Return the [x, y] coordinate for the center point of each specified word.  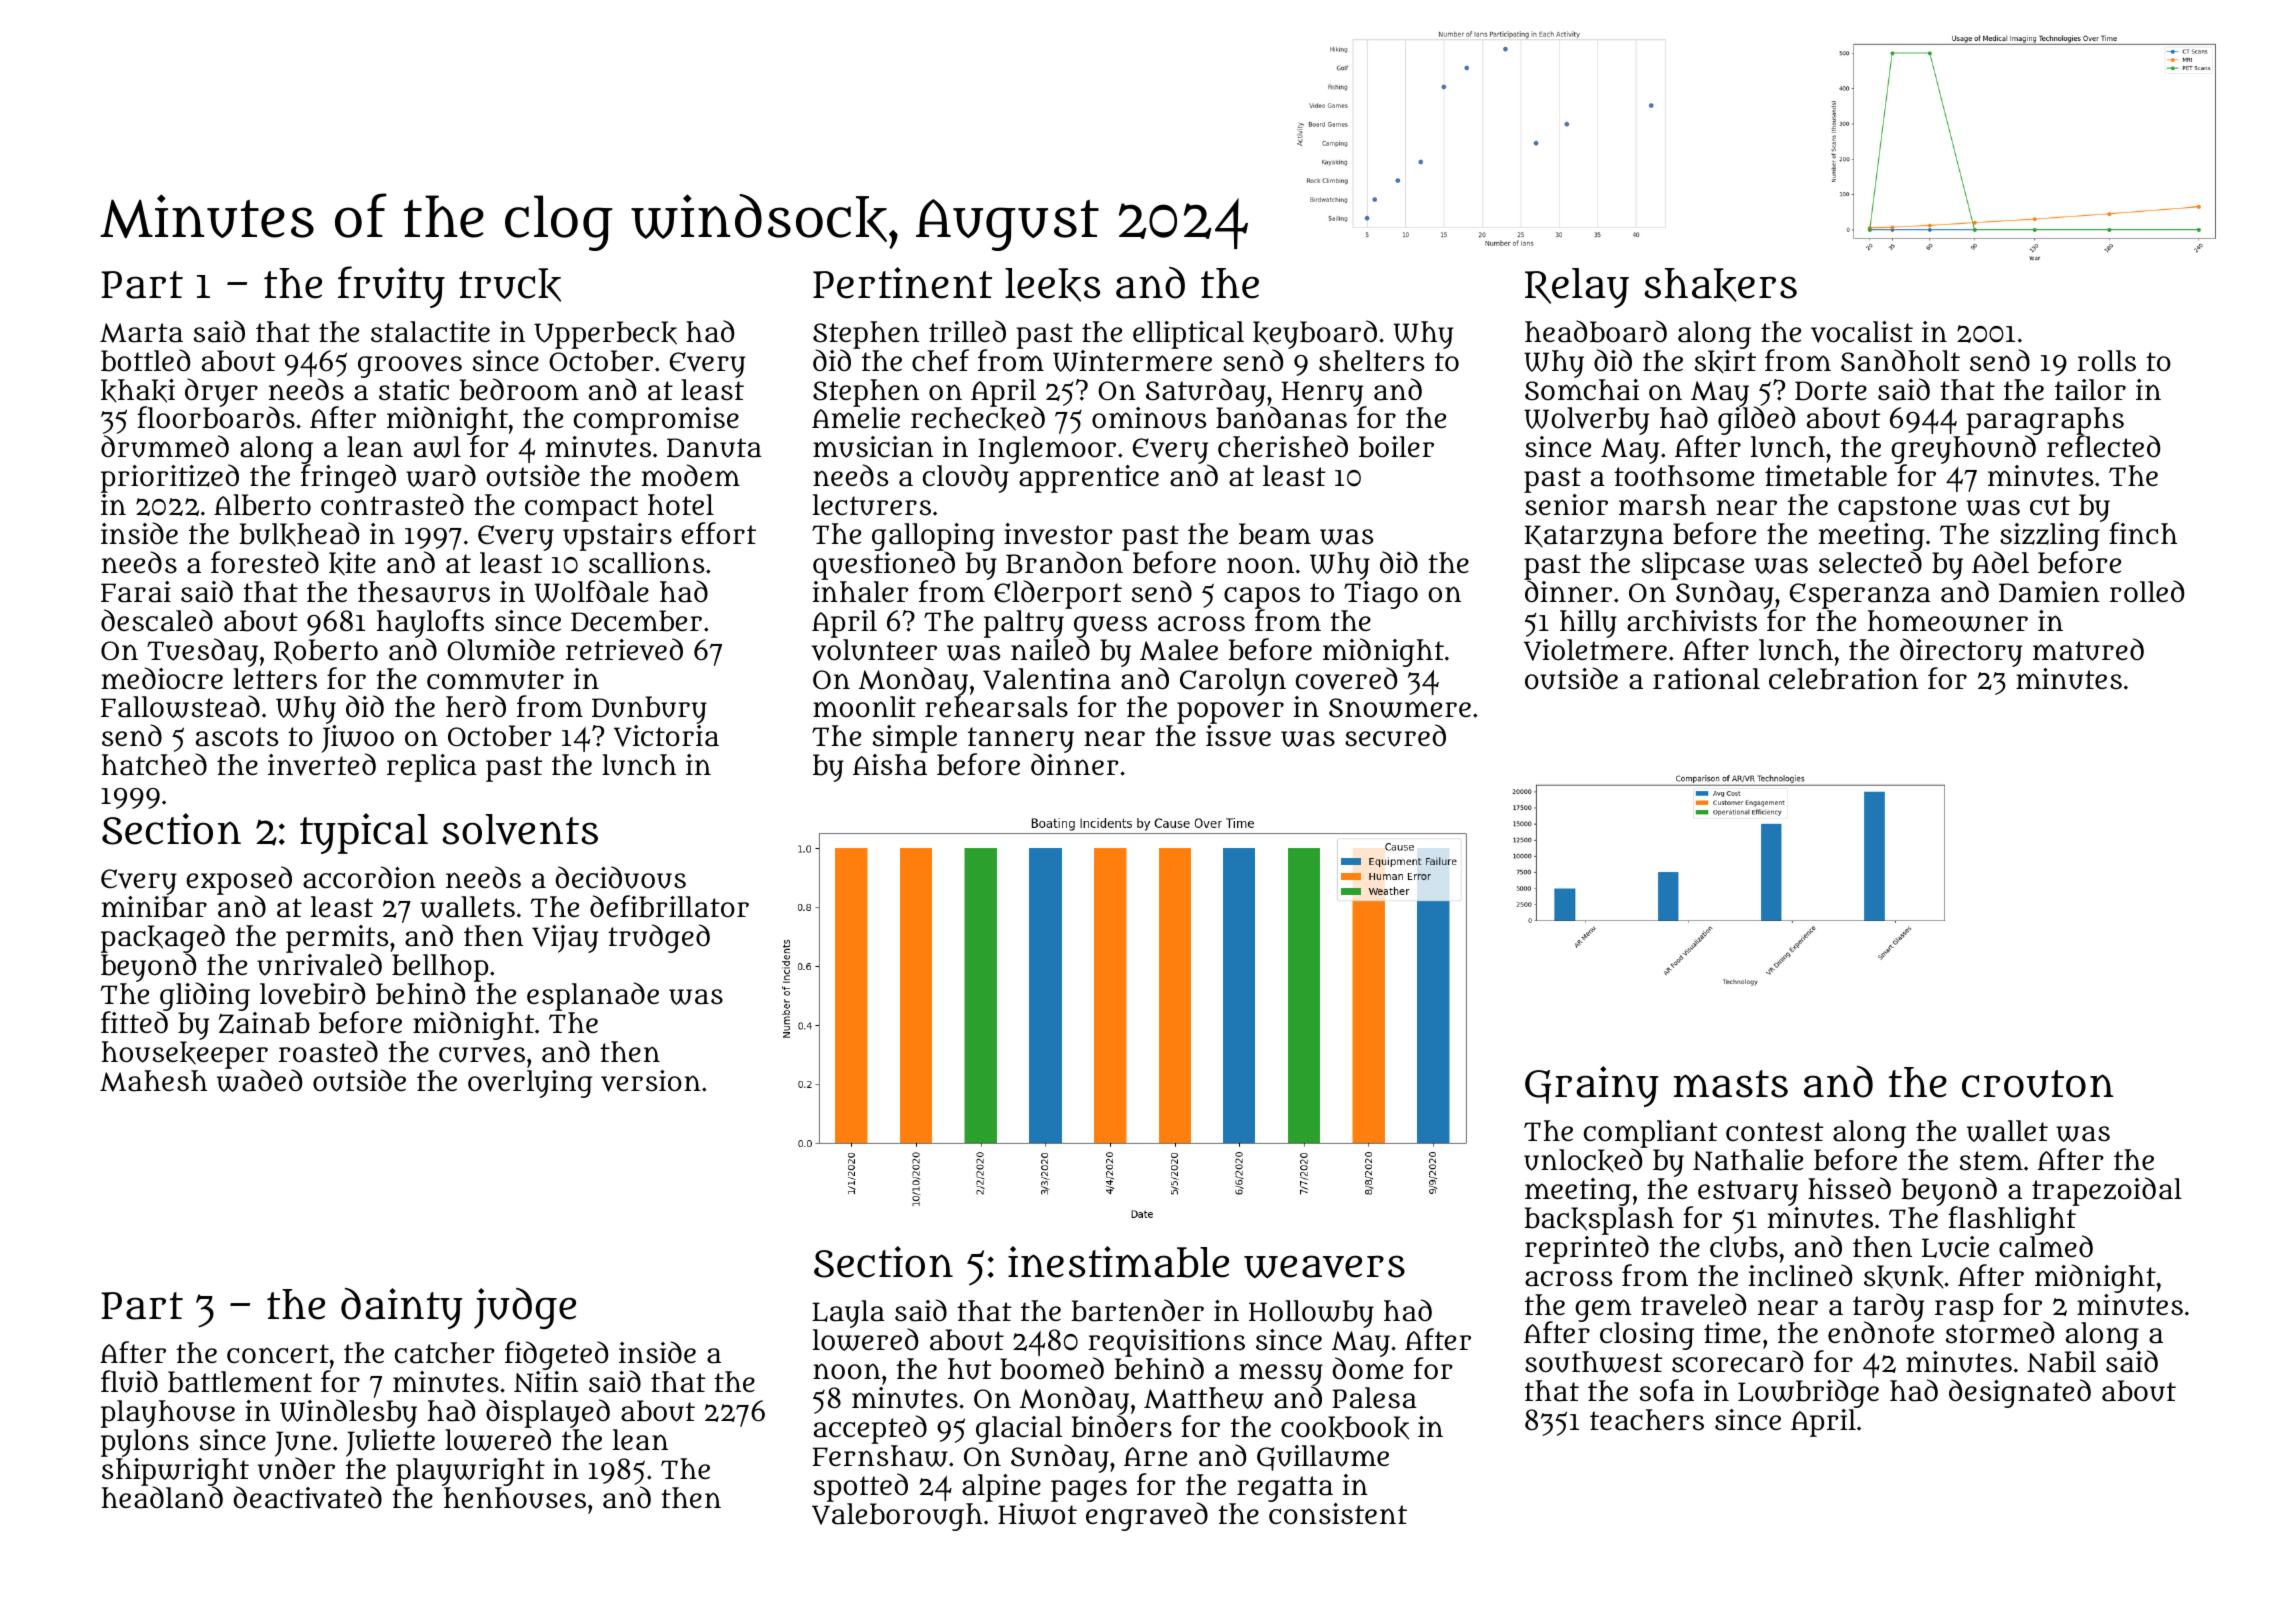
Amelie [856, 417]
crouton [2038, 1084]
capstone [1897, 509]
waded [259, 1080]
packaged [163, 939]
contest [1774, 1132]
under [296, 1469]
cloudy [966, 479]
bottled [145, 360]
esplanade [593, 996]
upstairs [617, 537]
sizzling [2050, 537]
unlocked [1583, 1161]
